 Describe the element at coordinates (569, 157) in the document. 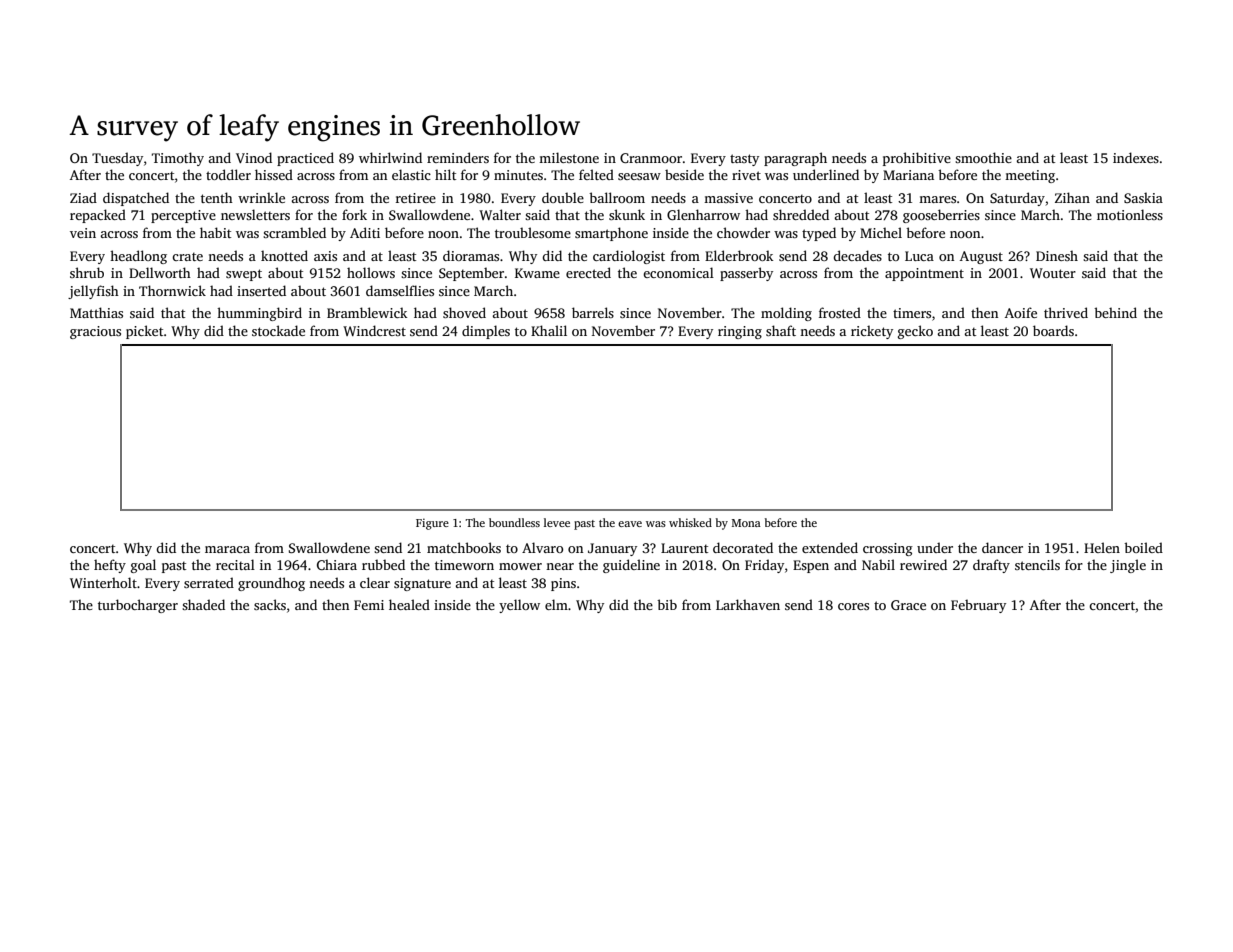

I see `milestone` at that location.
